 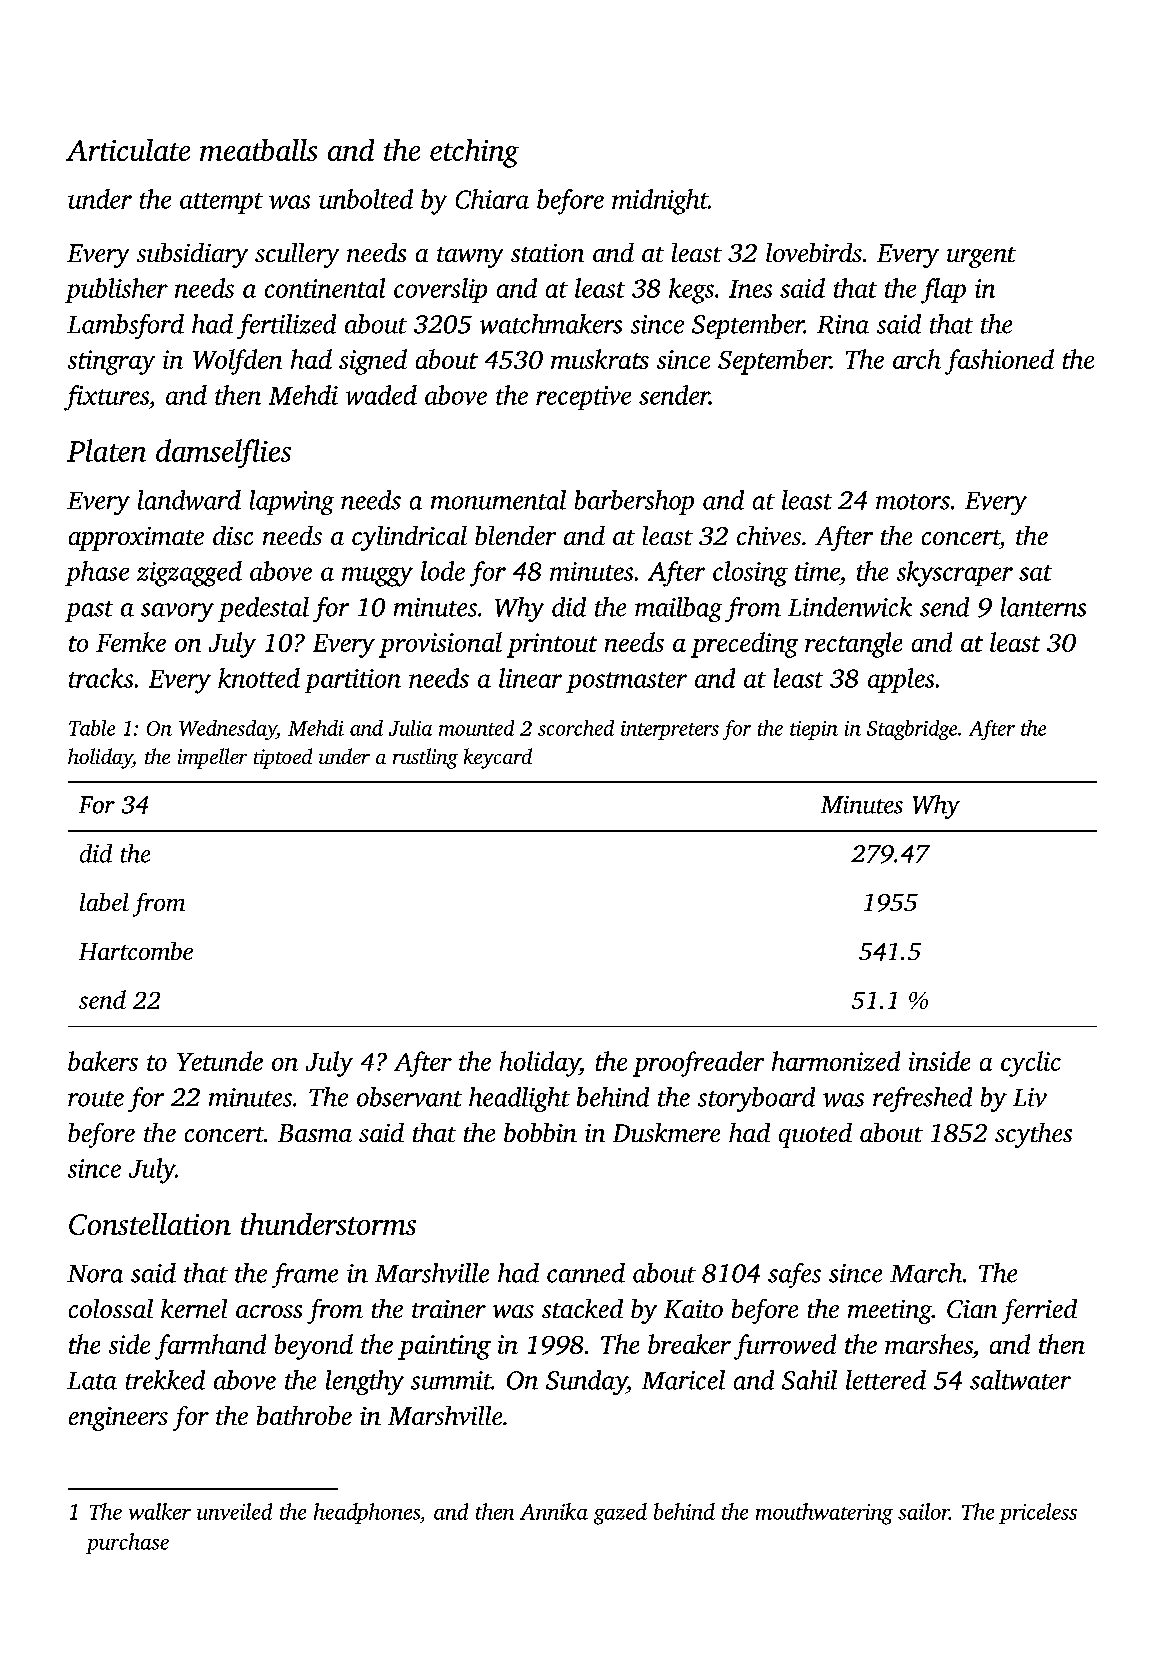 I want to click on purchase, so click(x=127, y=1543).
